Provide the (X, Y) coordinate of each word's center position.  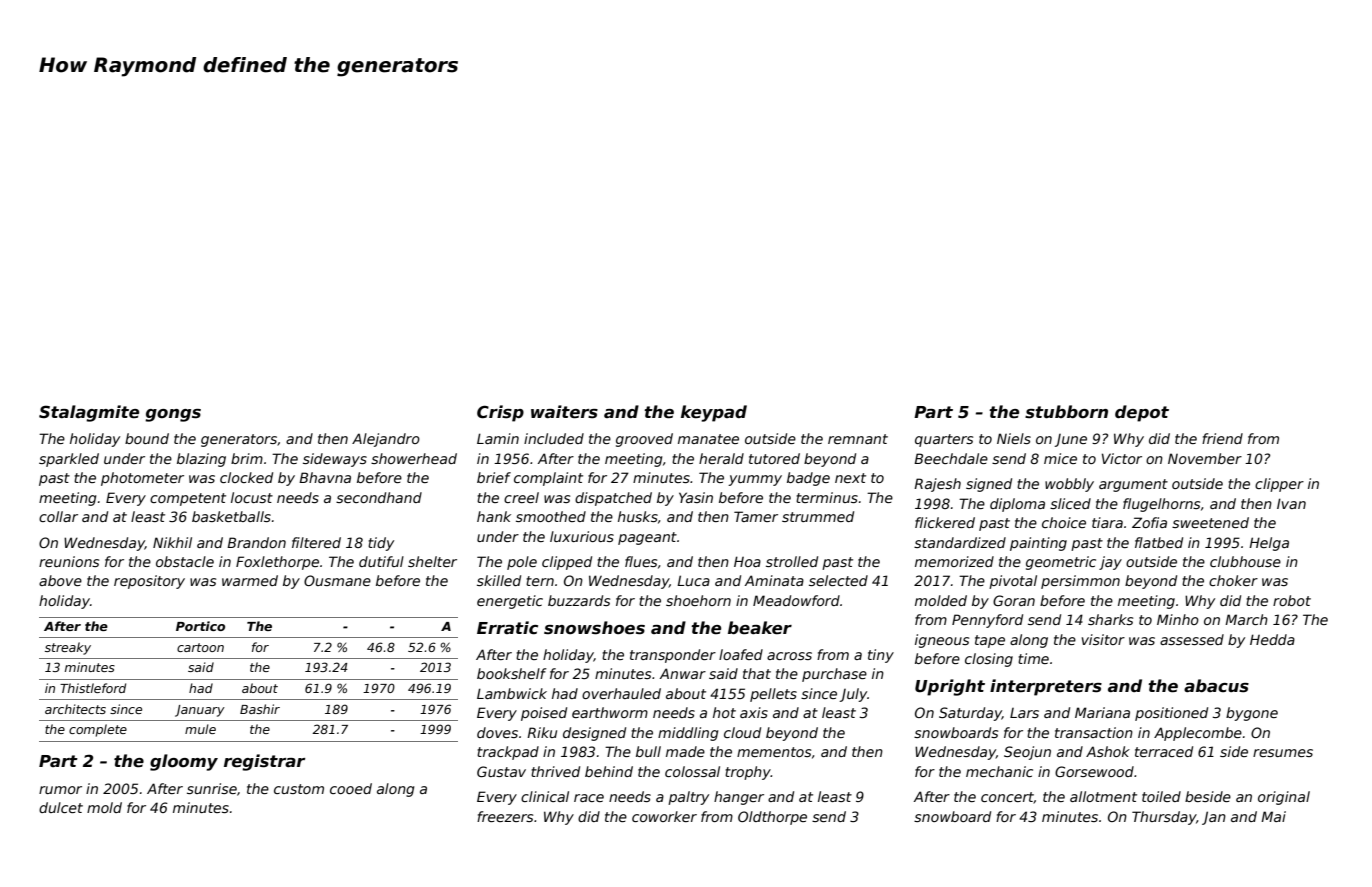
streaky (68, 648)
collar (58, 516)
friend (1222, 438)
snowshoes (594, 628)
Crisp (500, 413)
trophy (748, 773)
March (1246, 619)
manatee (708, 439)
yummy (755, 480)
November (1205, 458)
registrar (264, 762)
